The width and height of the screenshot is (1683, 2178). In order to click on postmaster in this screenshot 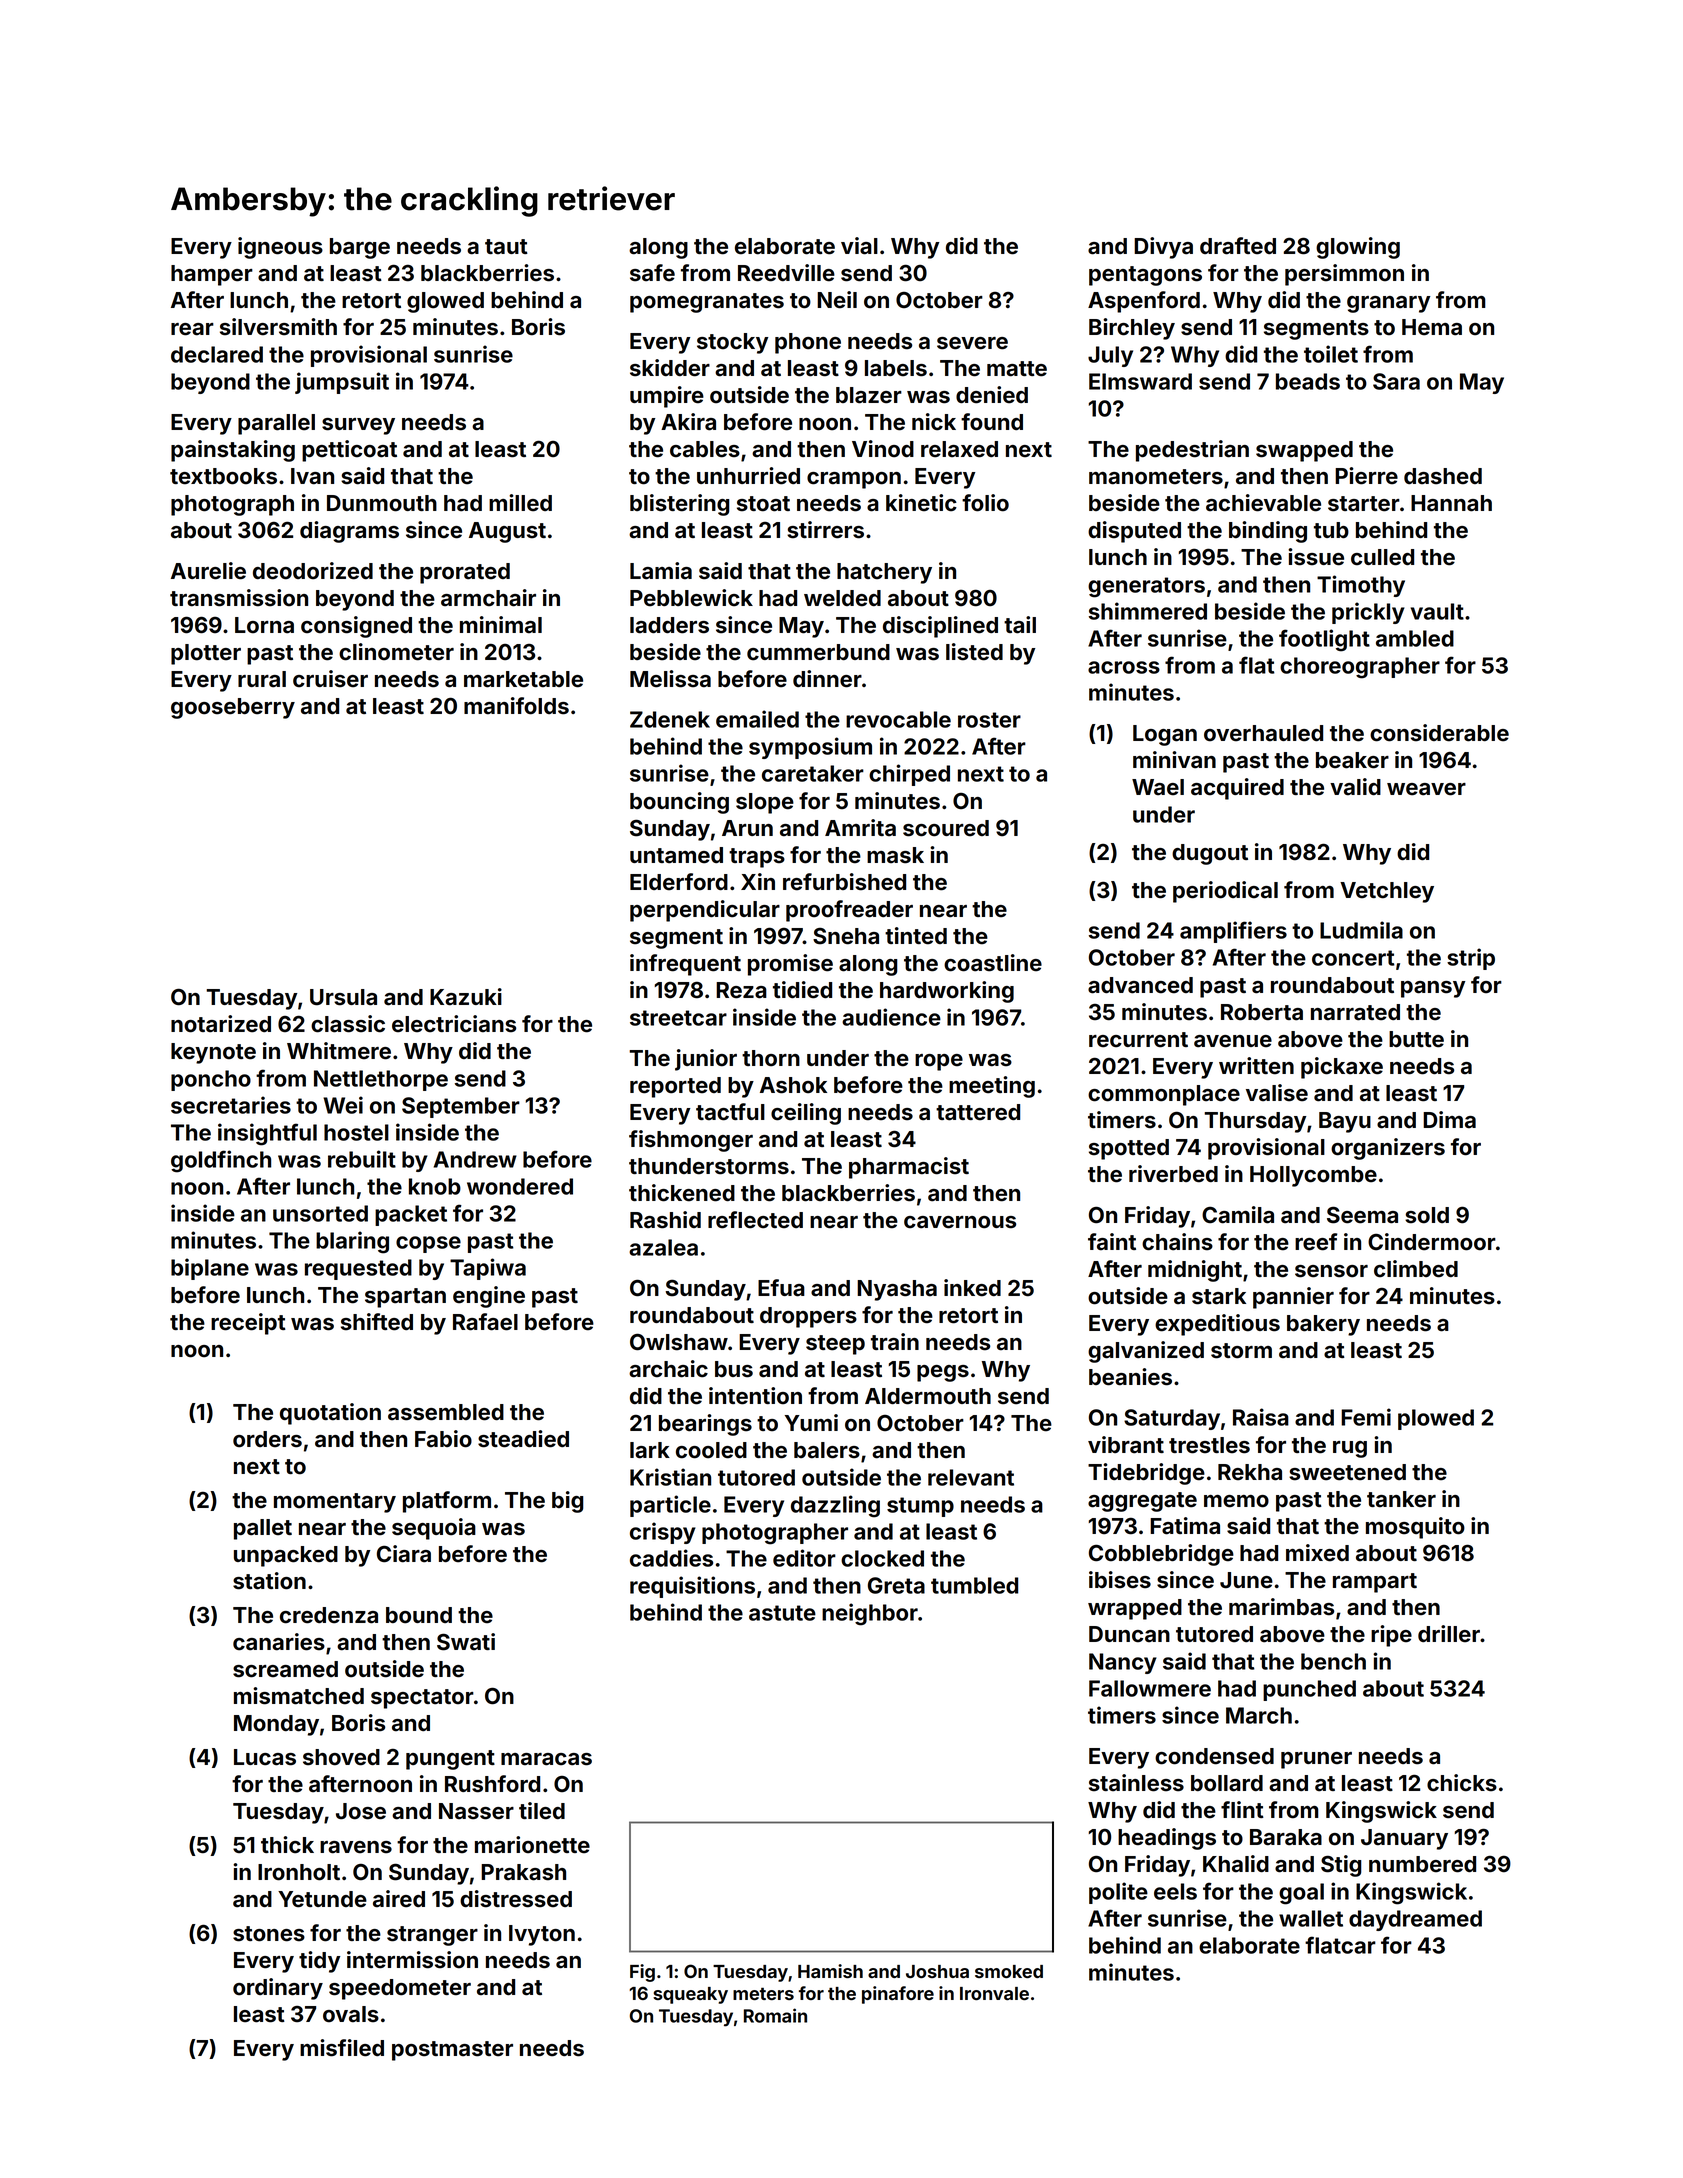, I will do `click(452, 2051)`.
